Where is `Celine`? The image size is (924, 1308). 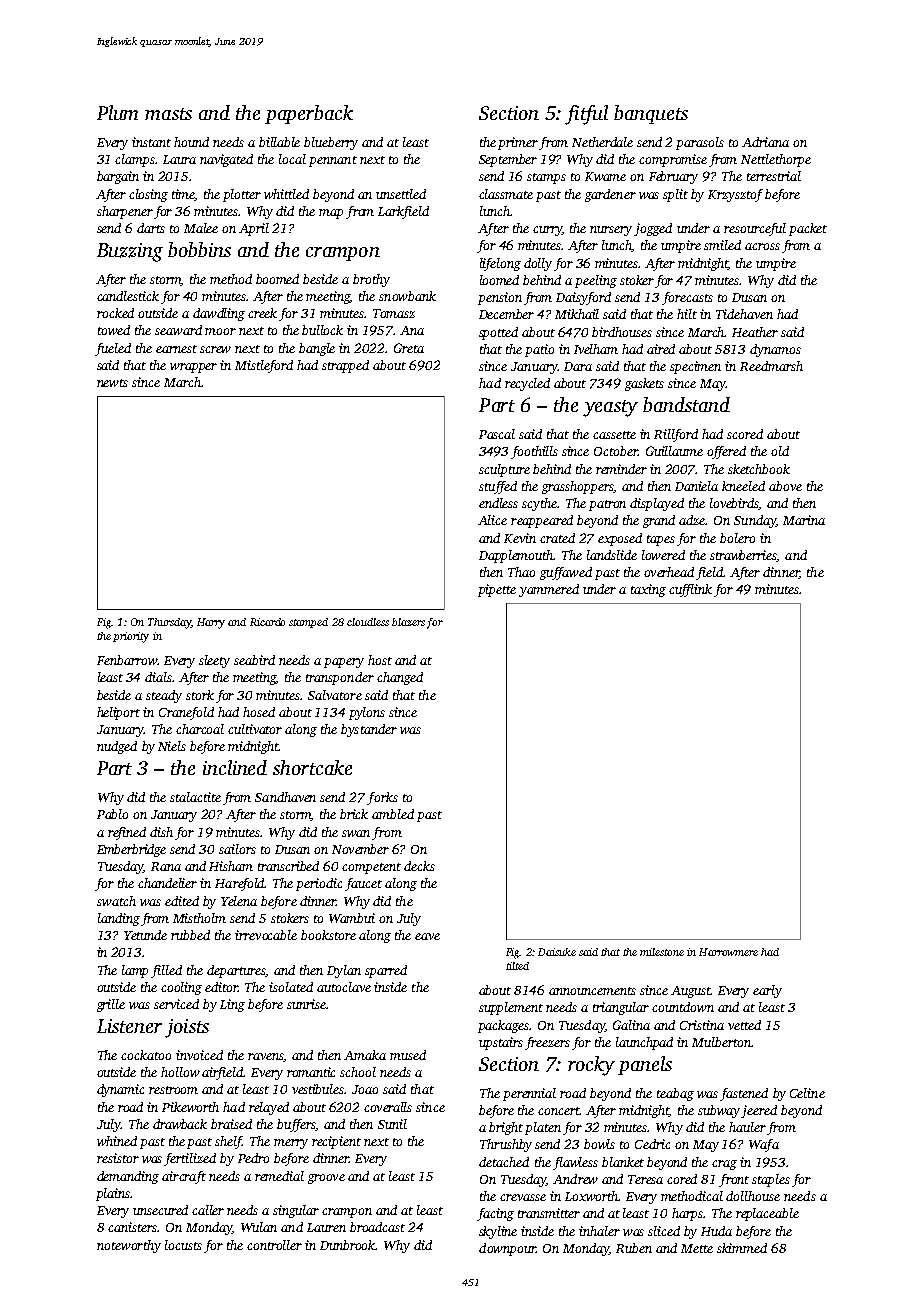
Celine is located at coordinates (807, 1093).
